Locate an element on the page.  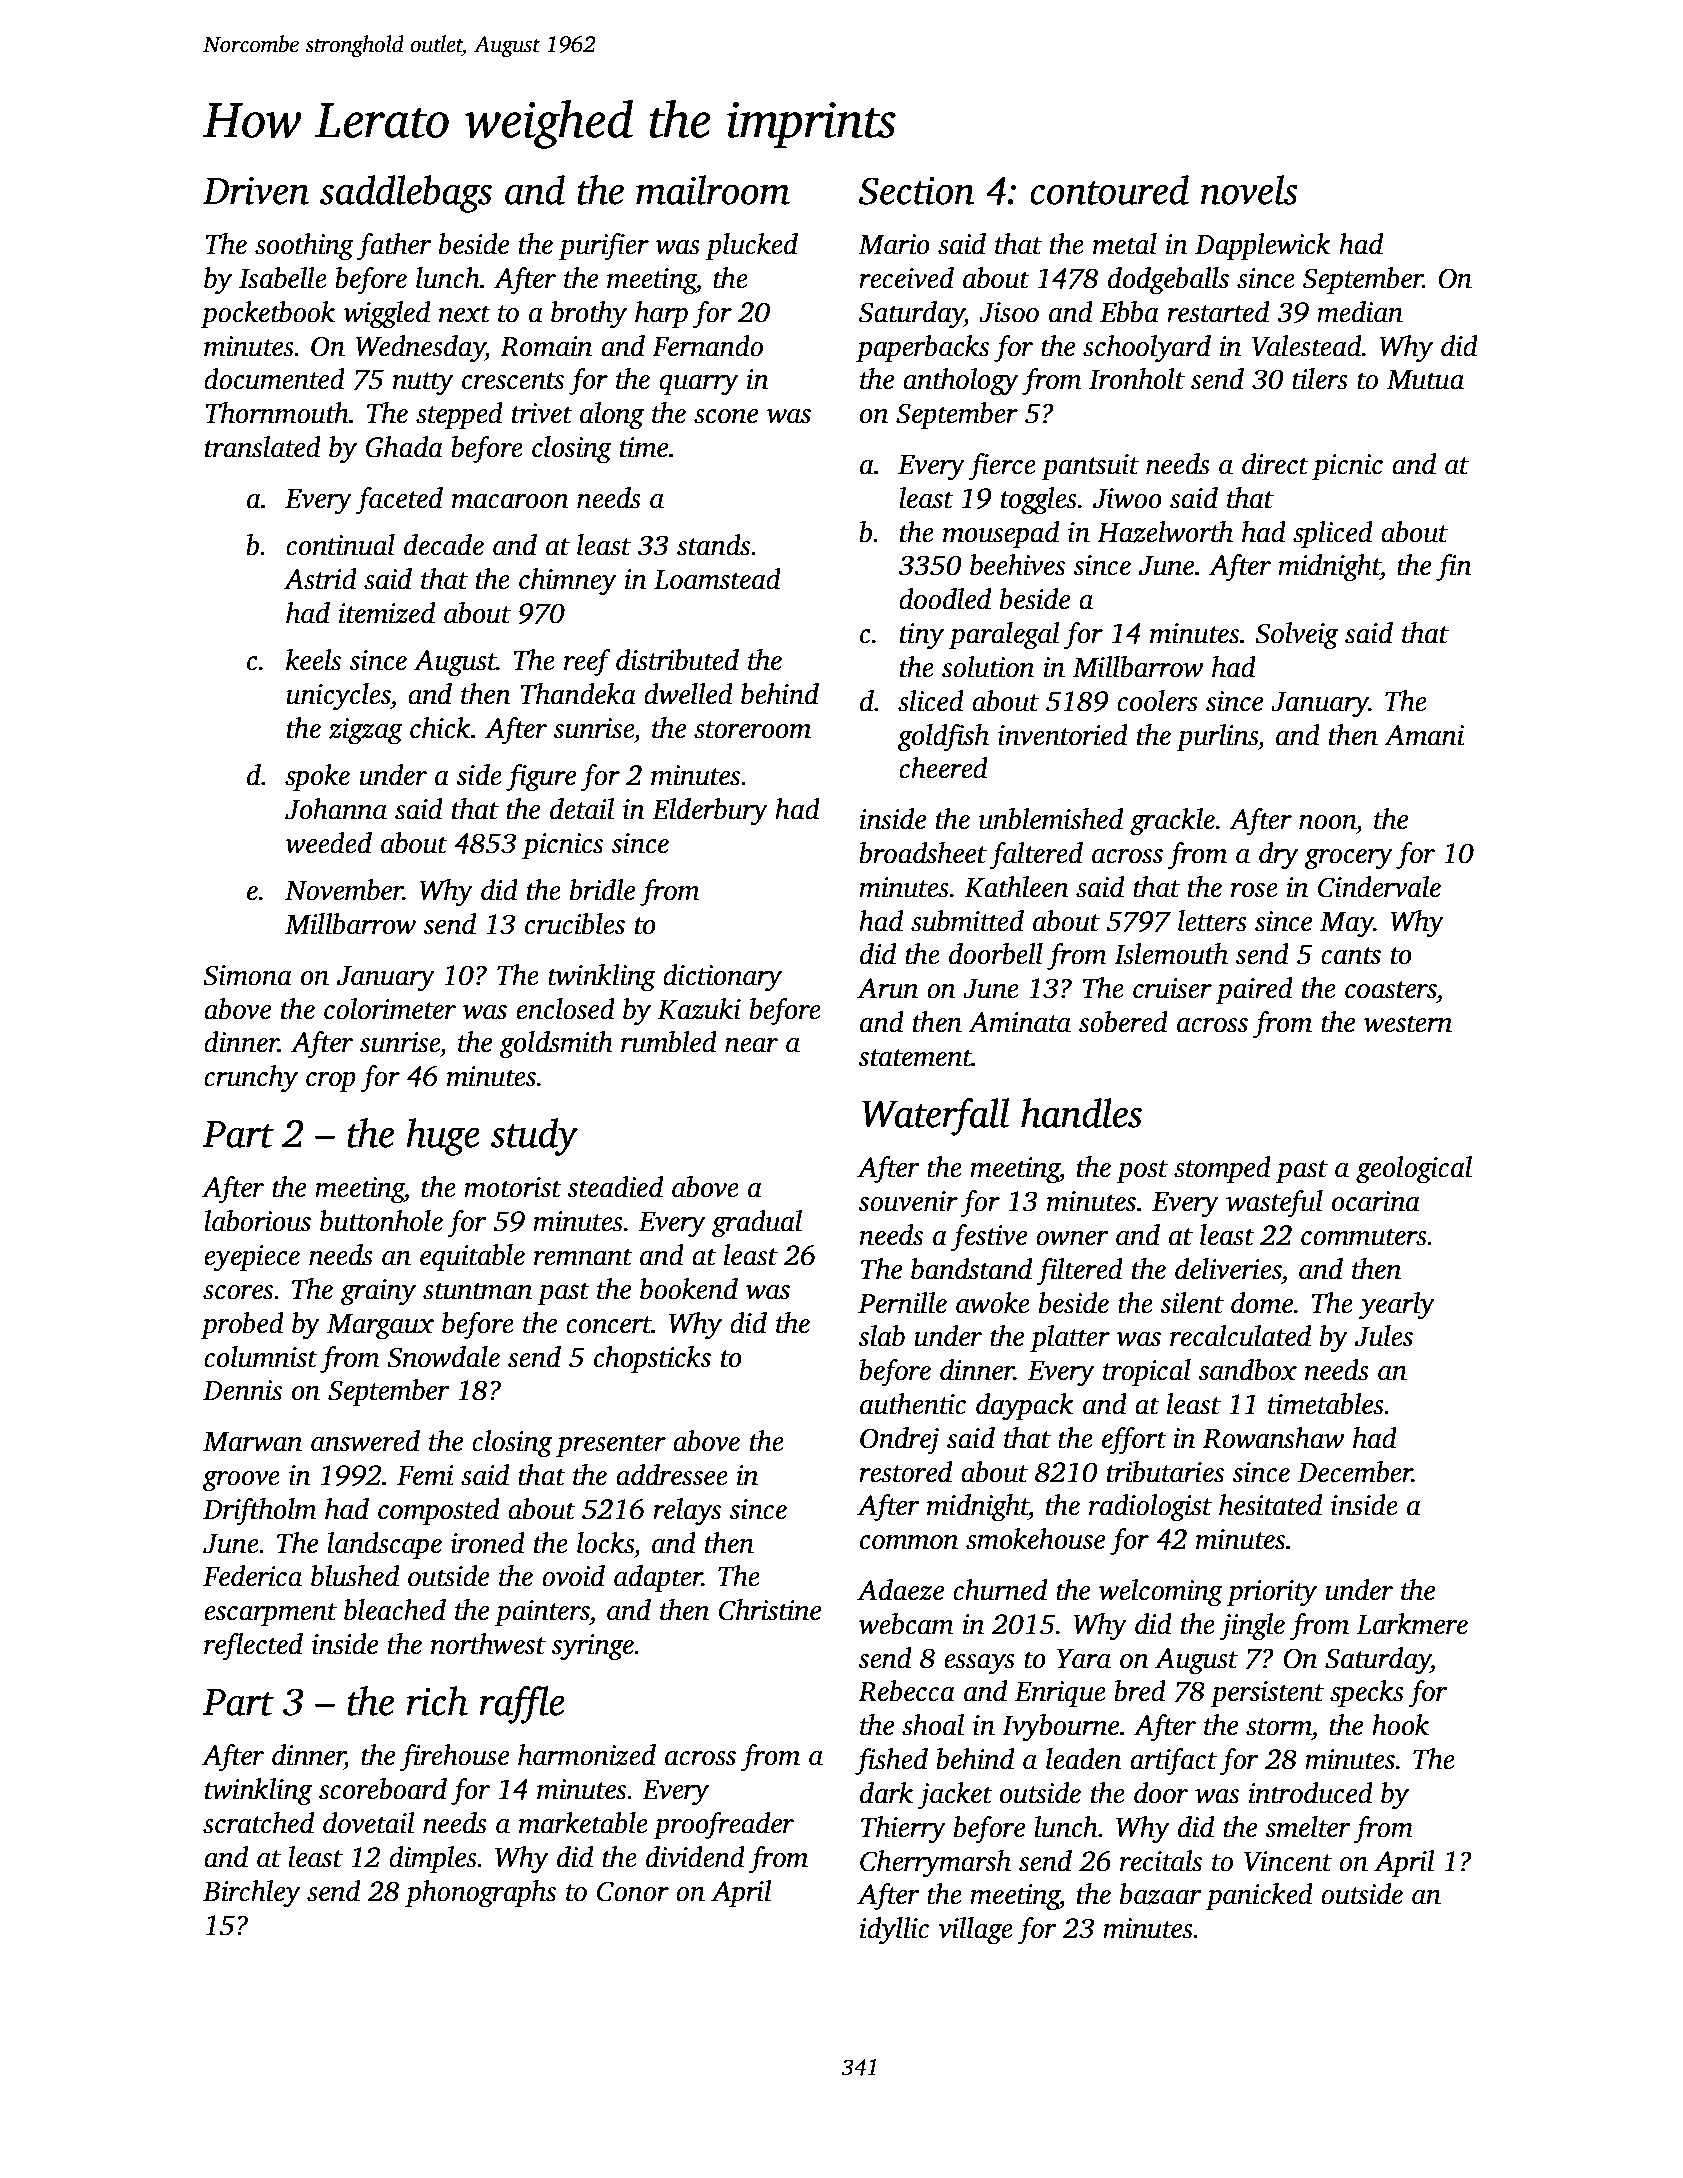
dodgeballs is located at coordinates (1168, 281).
